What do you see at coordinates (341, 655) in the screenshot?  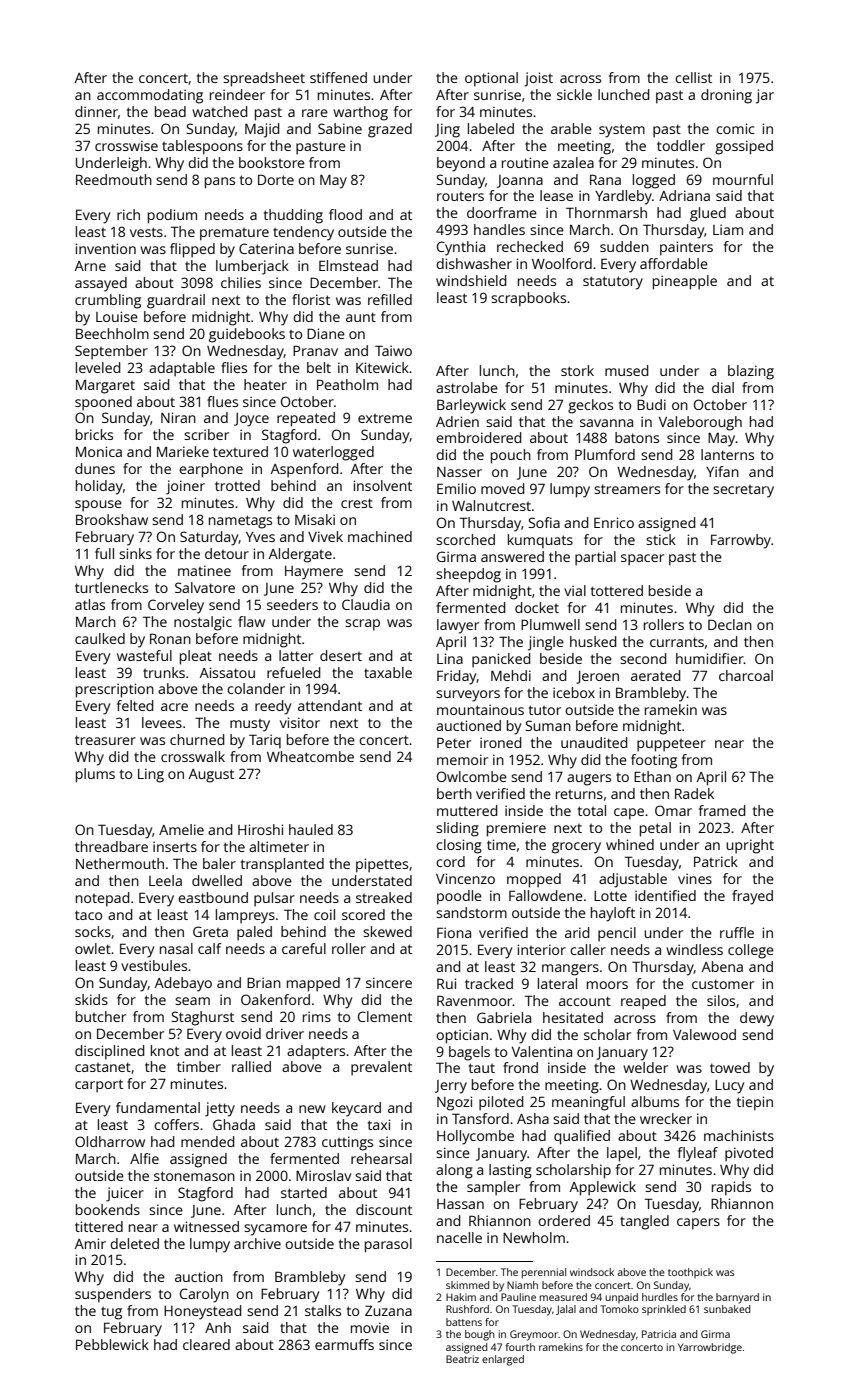 I see `desert` at bounding box center [341, 655].
